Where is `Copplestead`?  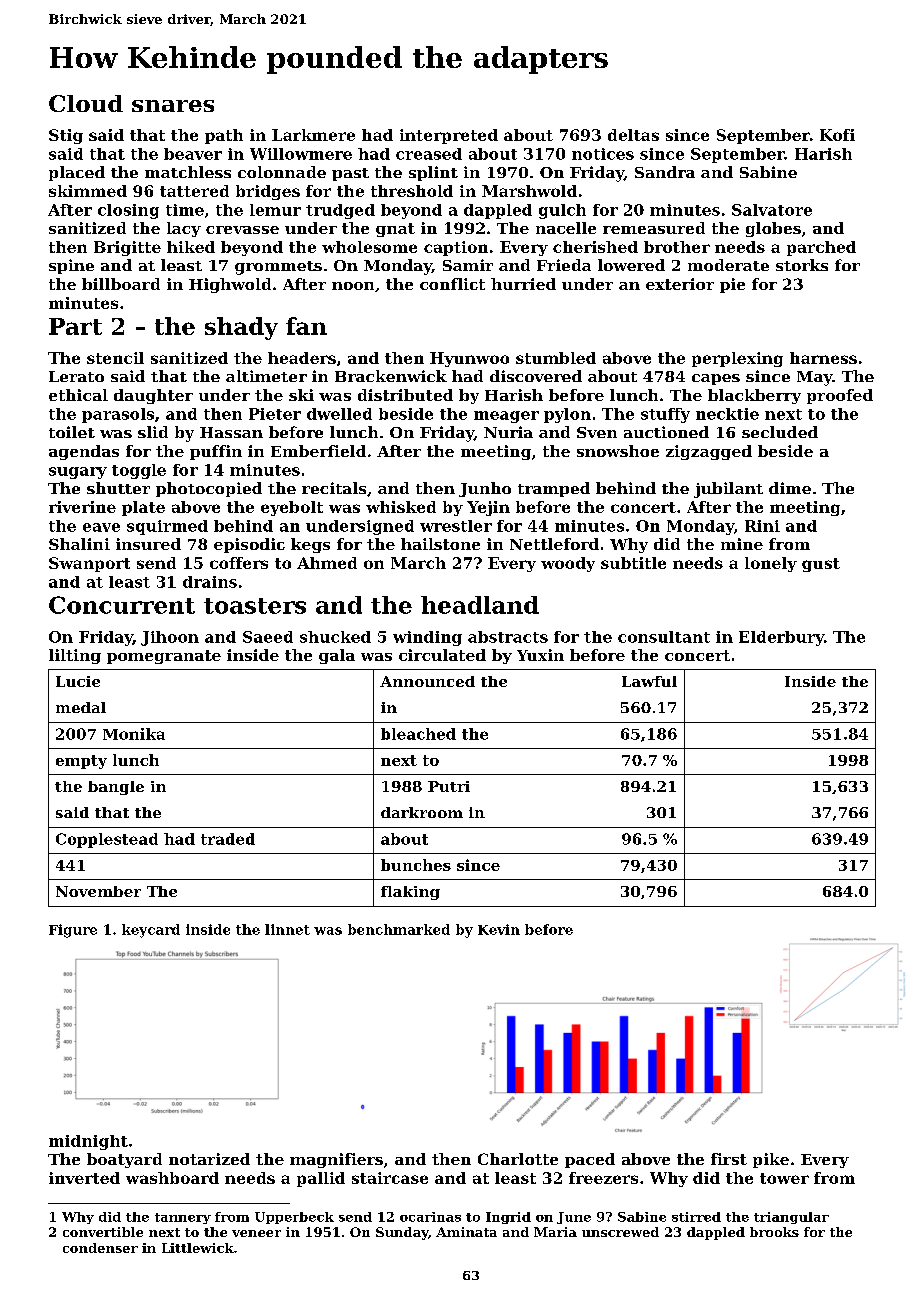 Copplestead is located at coordinates (107, 840).
